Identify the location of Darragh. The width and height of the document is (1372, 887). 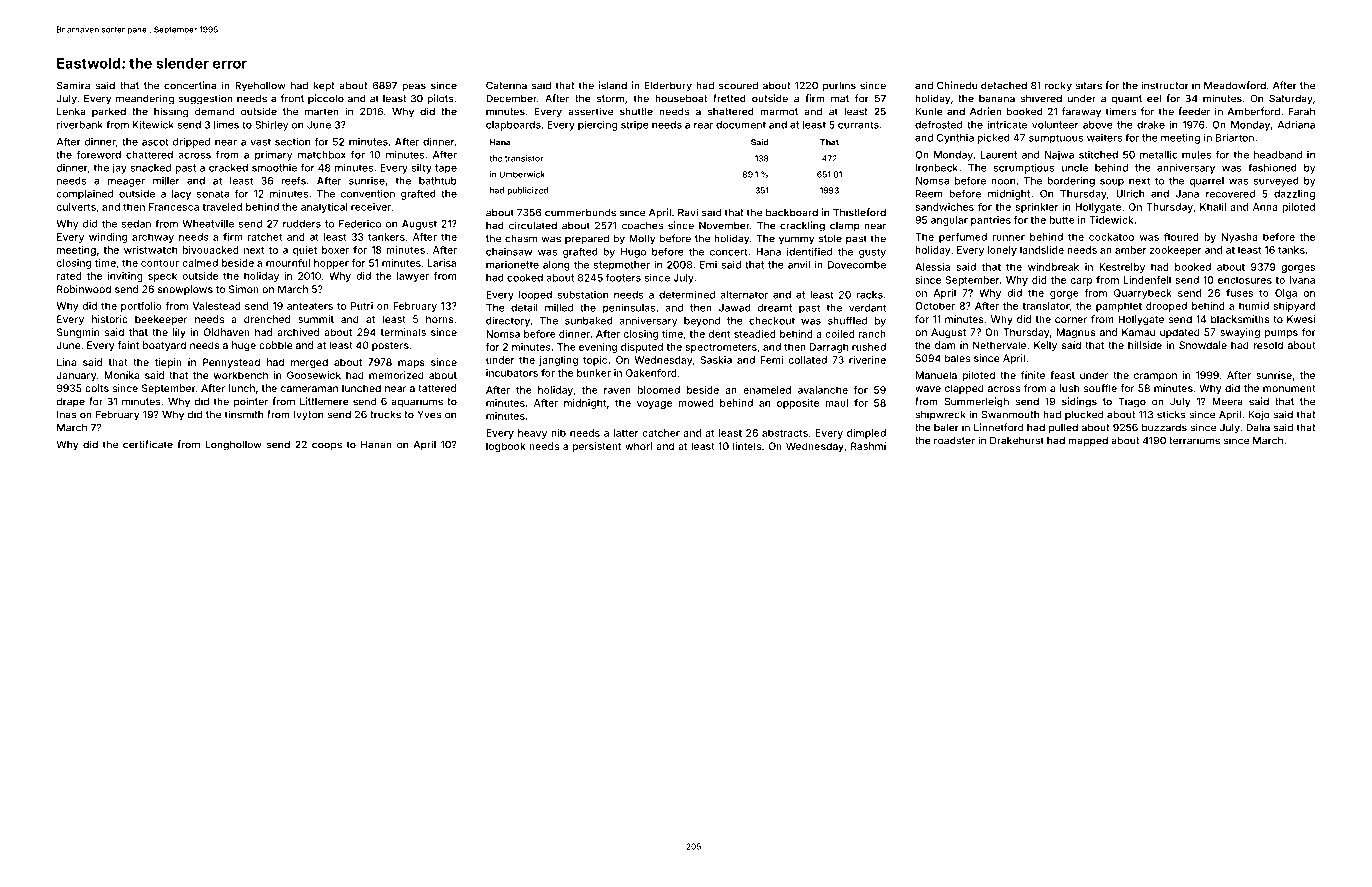
(829, 348).
